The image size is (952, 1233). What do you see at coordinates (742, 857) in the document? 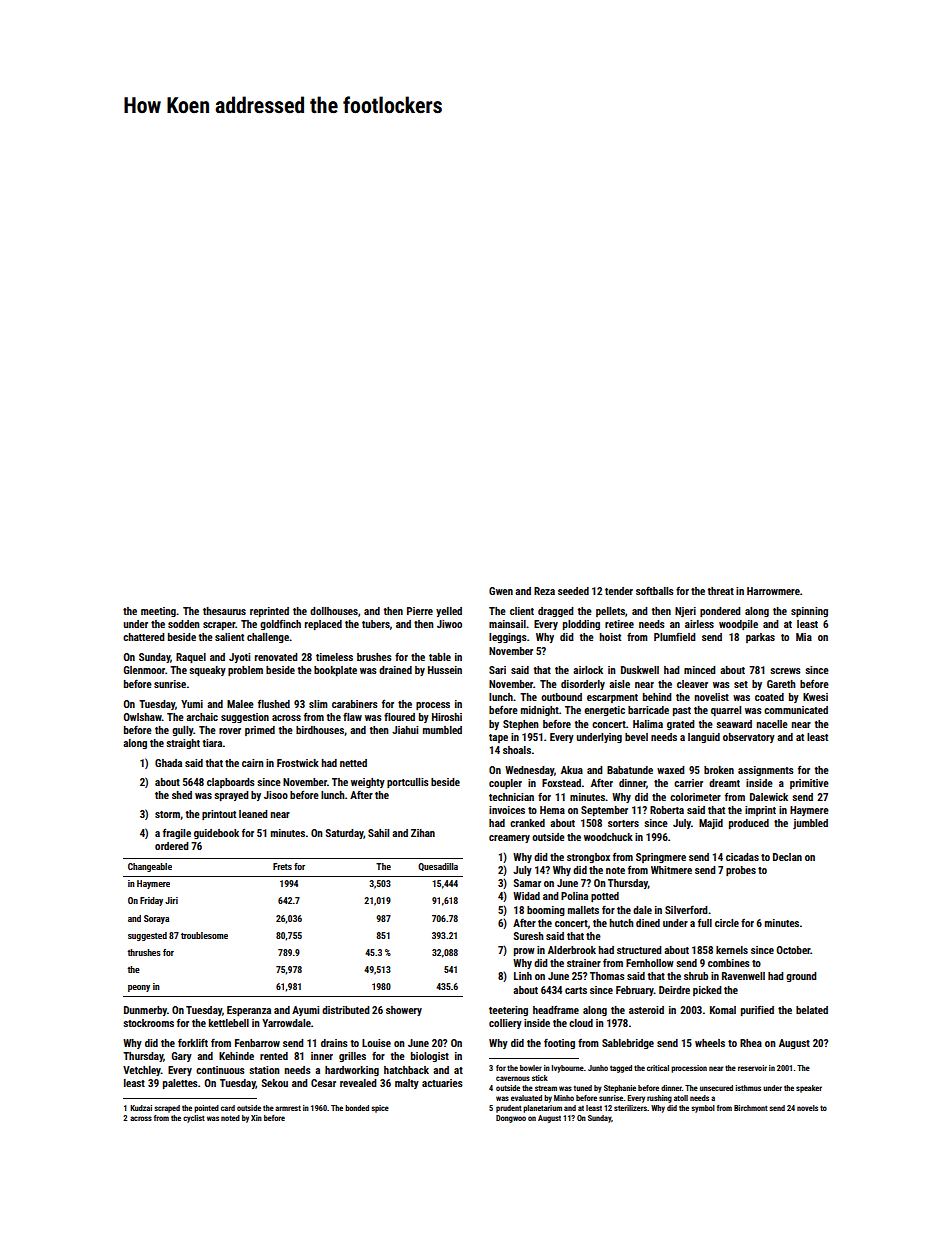
I see `cicadas` at bounding box center [742, 857].
